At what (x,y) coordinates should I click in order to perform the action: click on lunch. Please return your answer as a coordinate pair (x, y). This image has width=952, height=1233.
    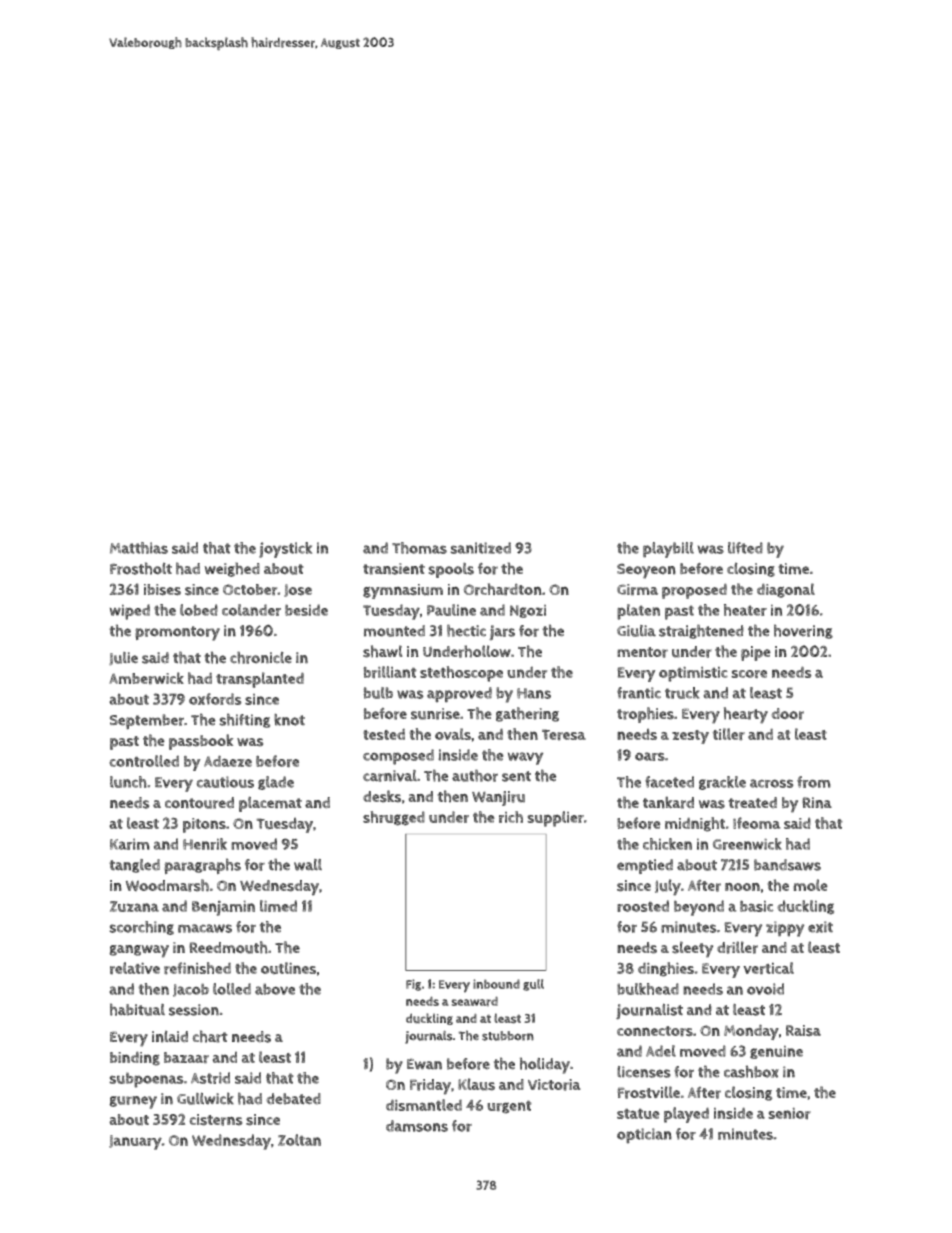
    Looking at the image, I should click on (128, 782).
